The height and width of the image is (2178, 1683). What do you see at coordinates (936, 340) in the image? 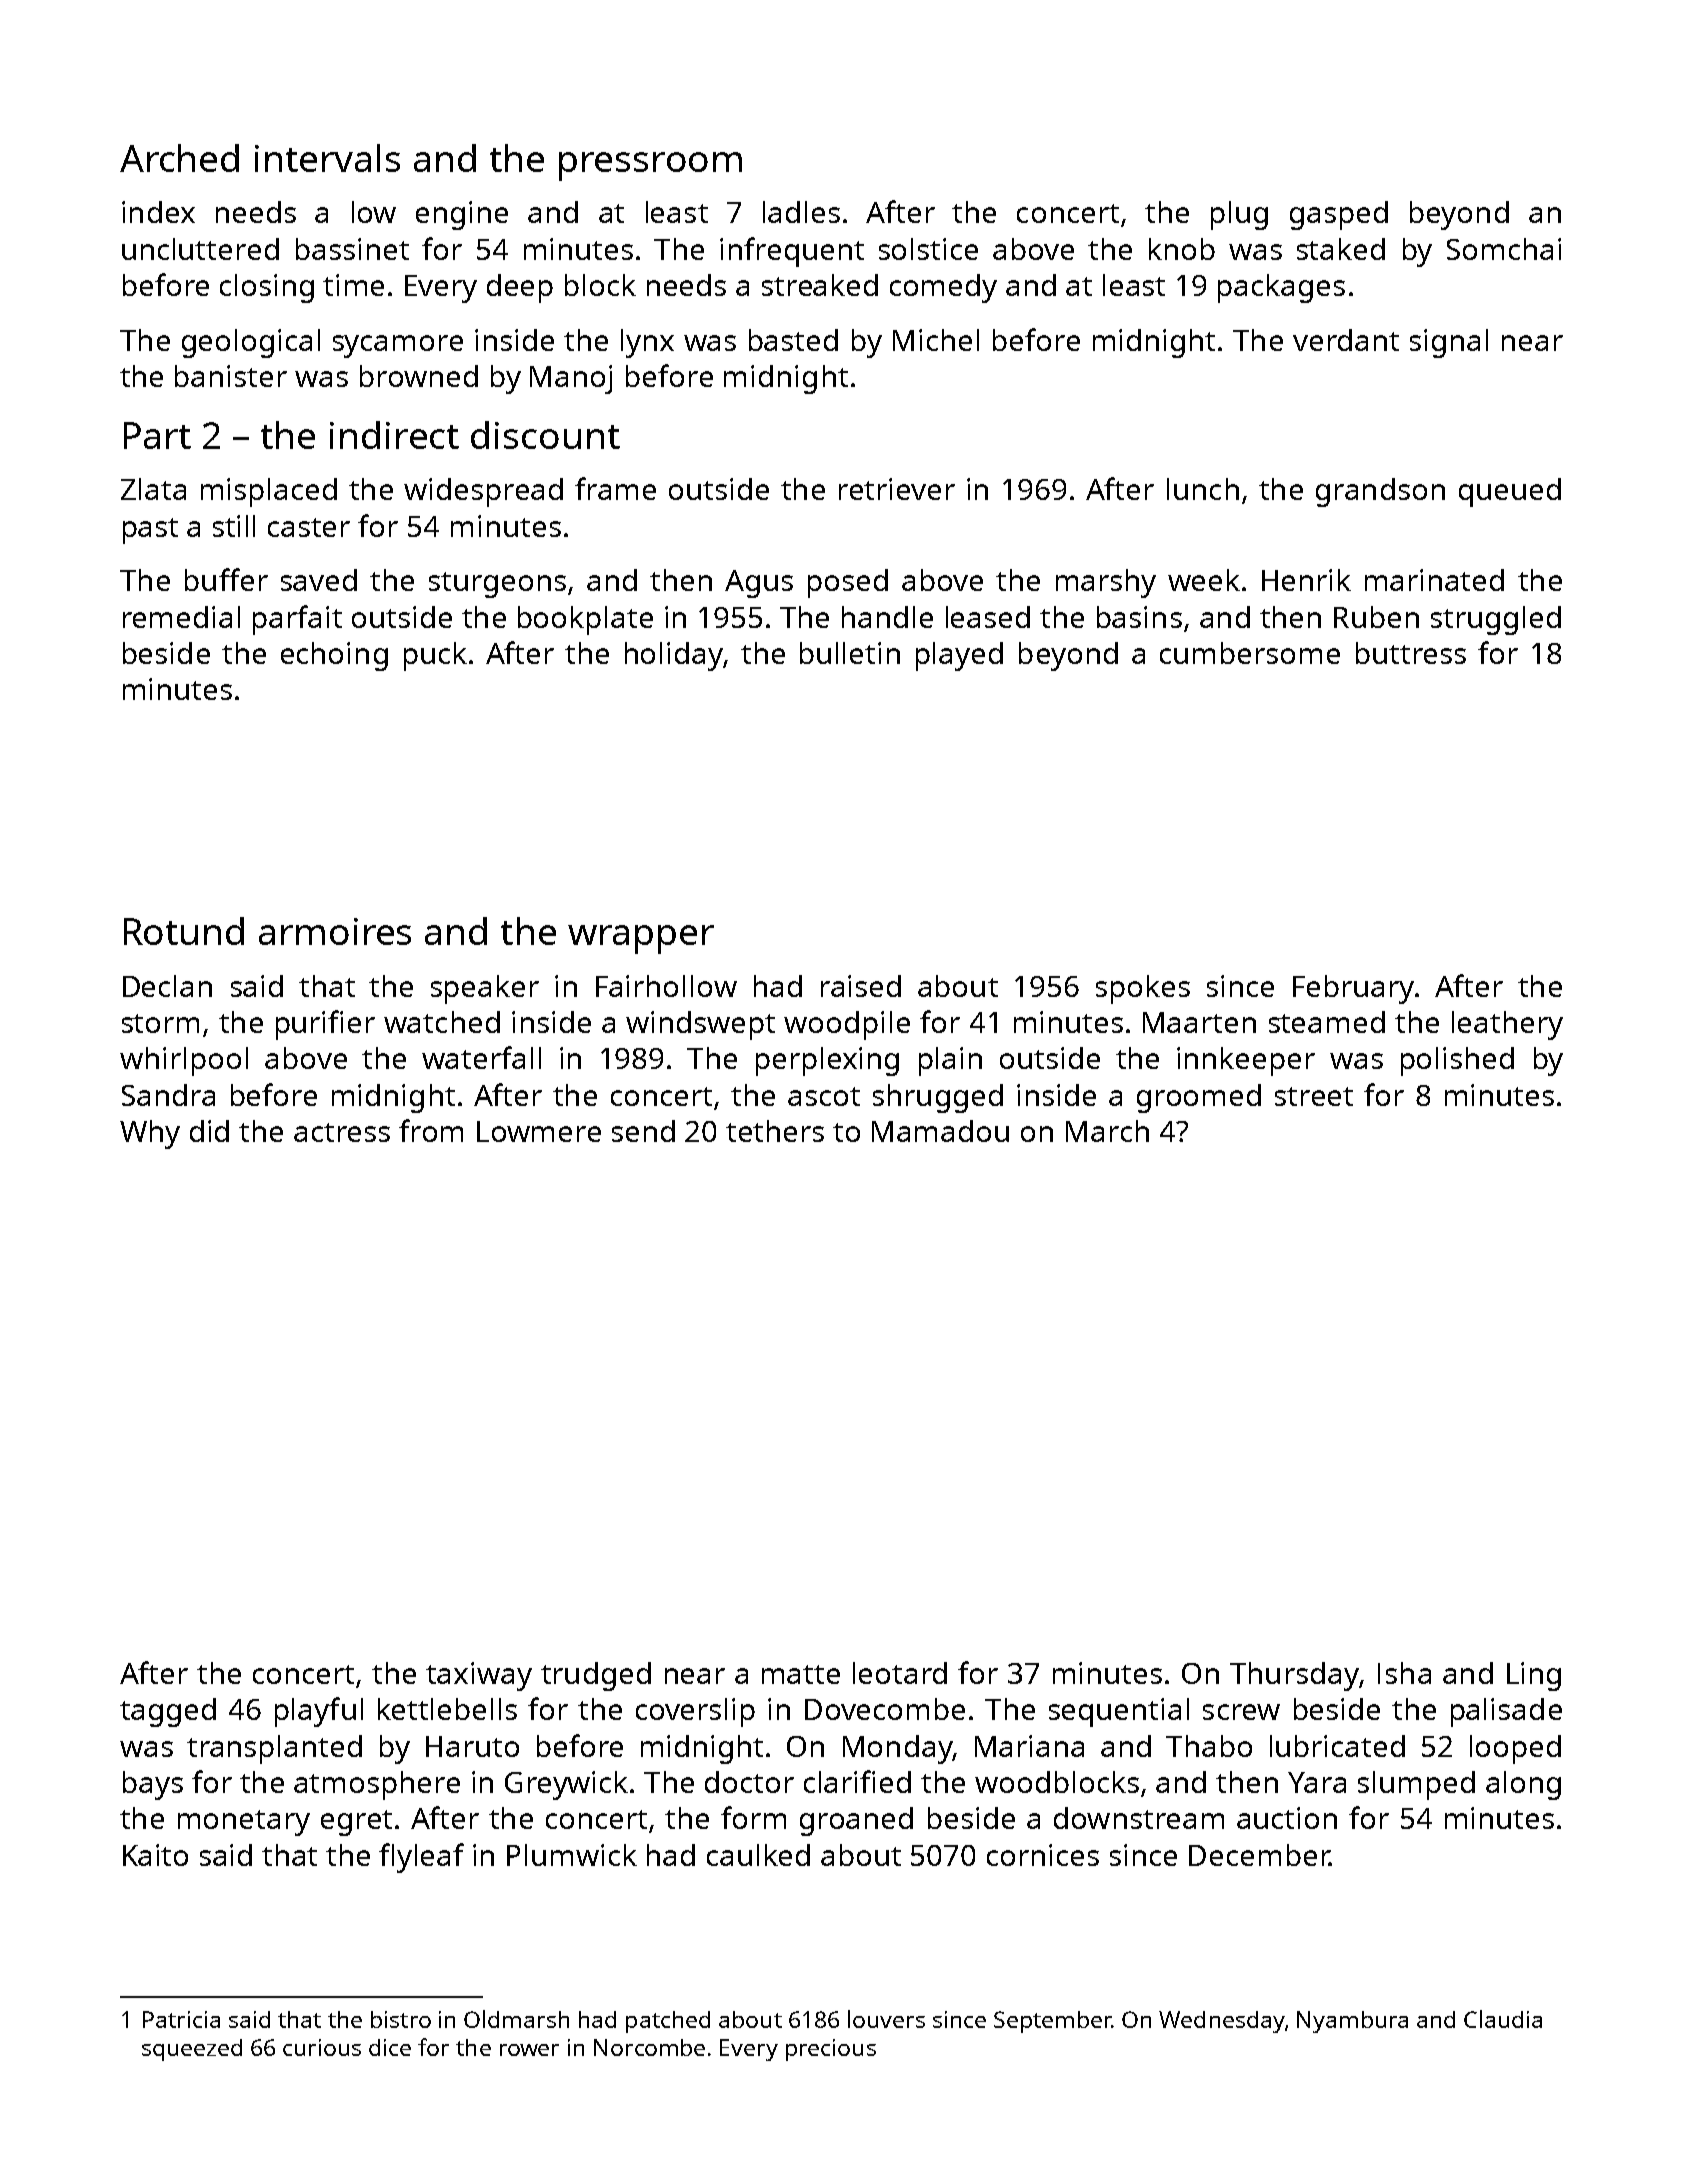
I see `Michel` at bounding box center [936, 340].
